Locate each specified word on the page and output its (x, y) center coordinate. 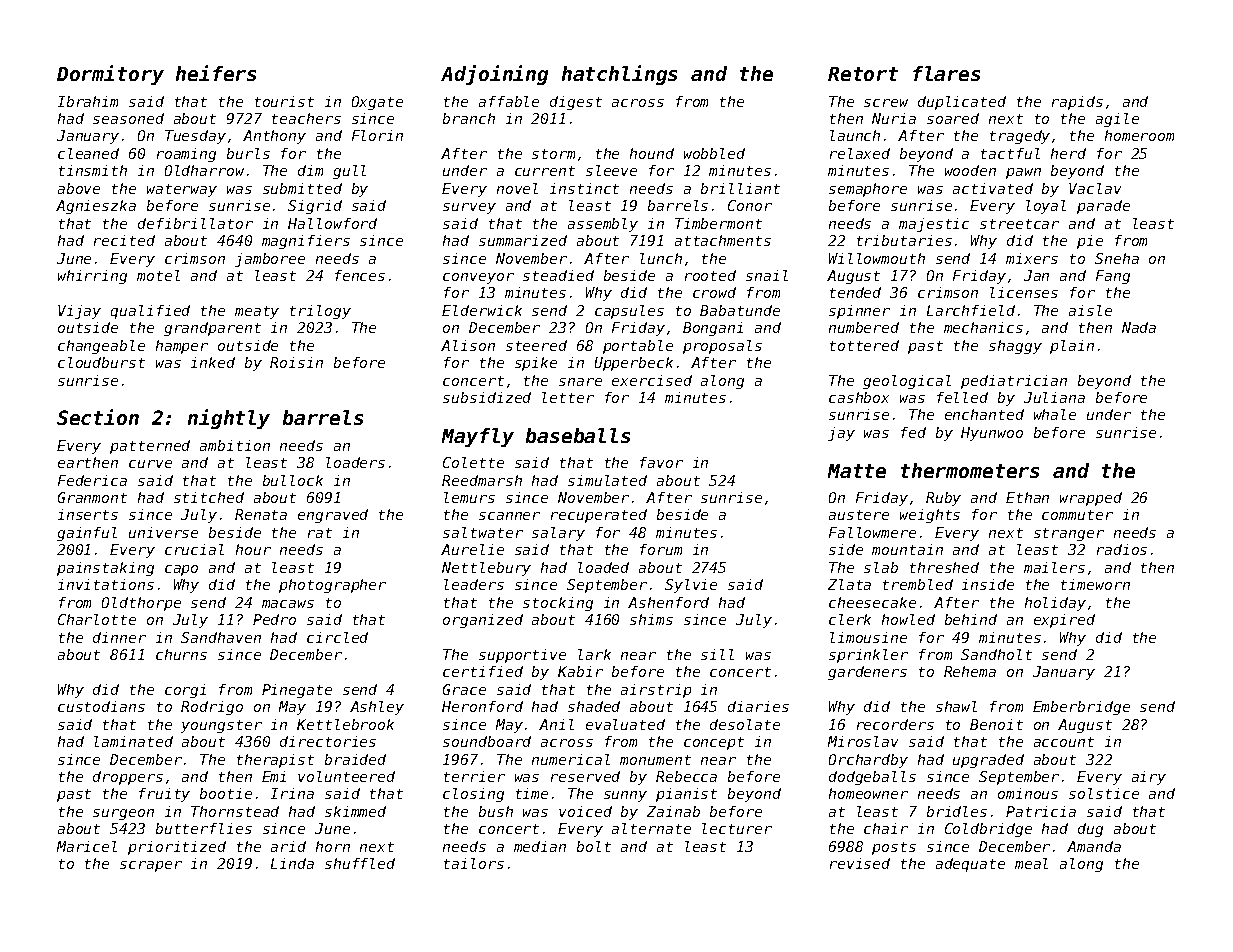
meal (1031, 863)
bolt (594, 846)
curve (150, 464)
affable (509, 101)
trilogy (320, 312)
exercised (652, 380)
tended (855, 292)
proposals (722, 347)
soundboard (487, 741)
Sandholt (996, 654)
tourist (284, 101)
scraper (151, 866)
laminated (133, 741)
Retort (863, 74)
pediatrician (1014, 382)
